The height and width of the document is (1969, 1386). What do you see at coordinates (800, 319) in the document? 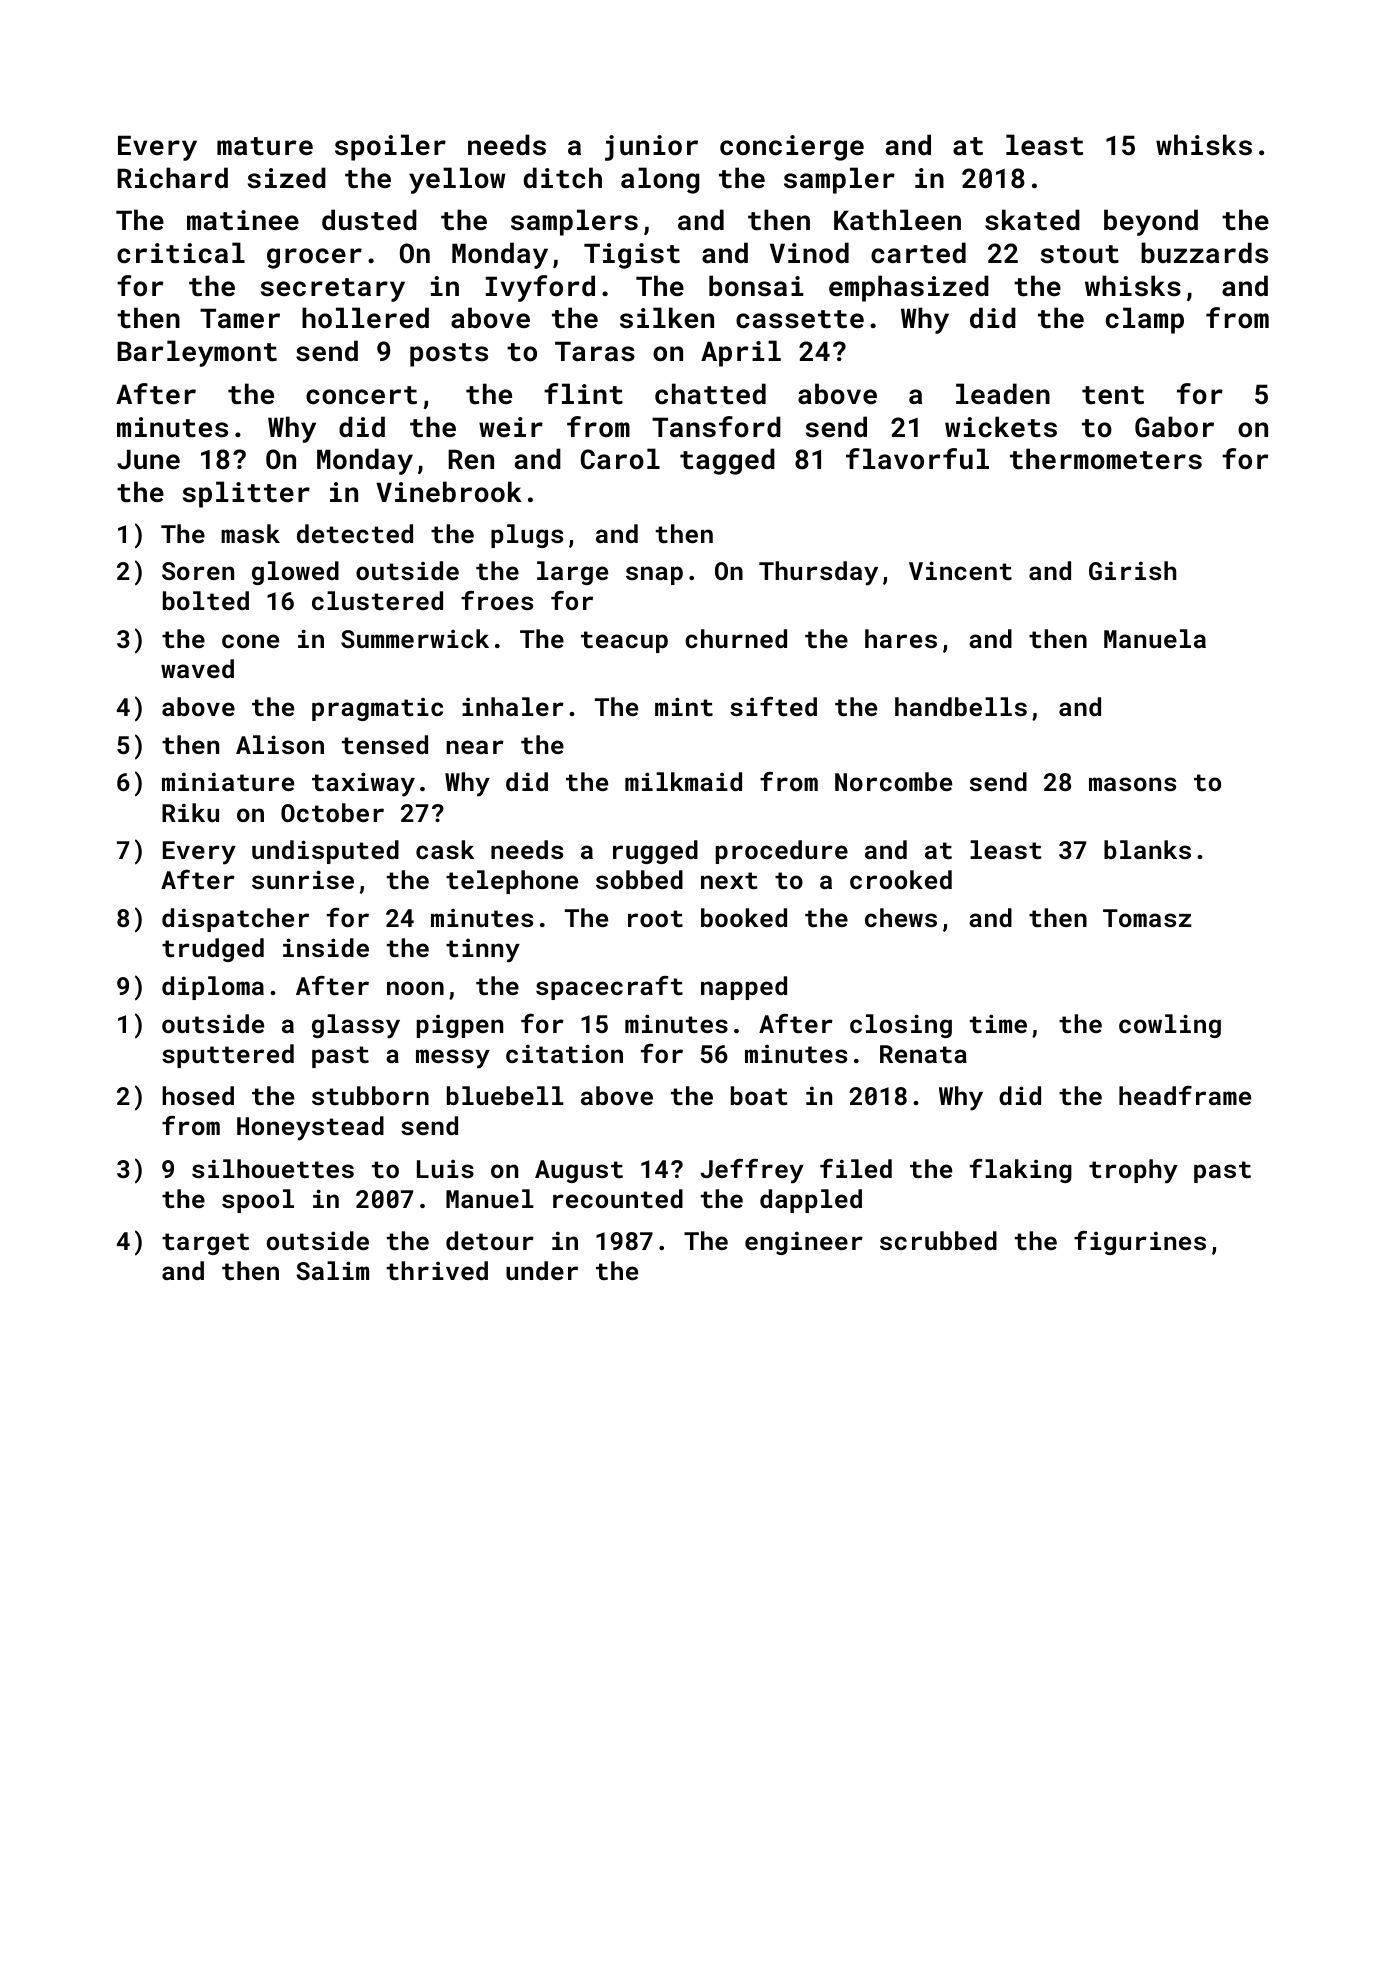
I see `cassette` at bounding box center [800, 319].
